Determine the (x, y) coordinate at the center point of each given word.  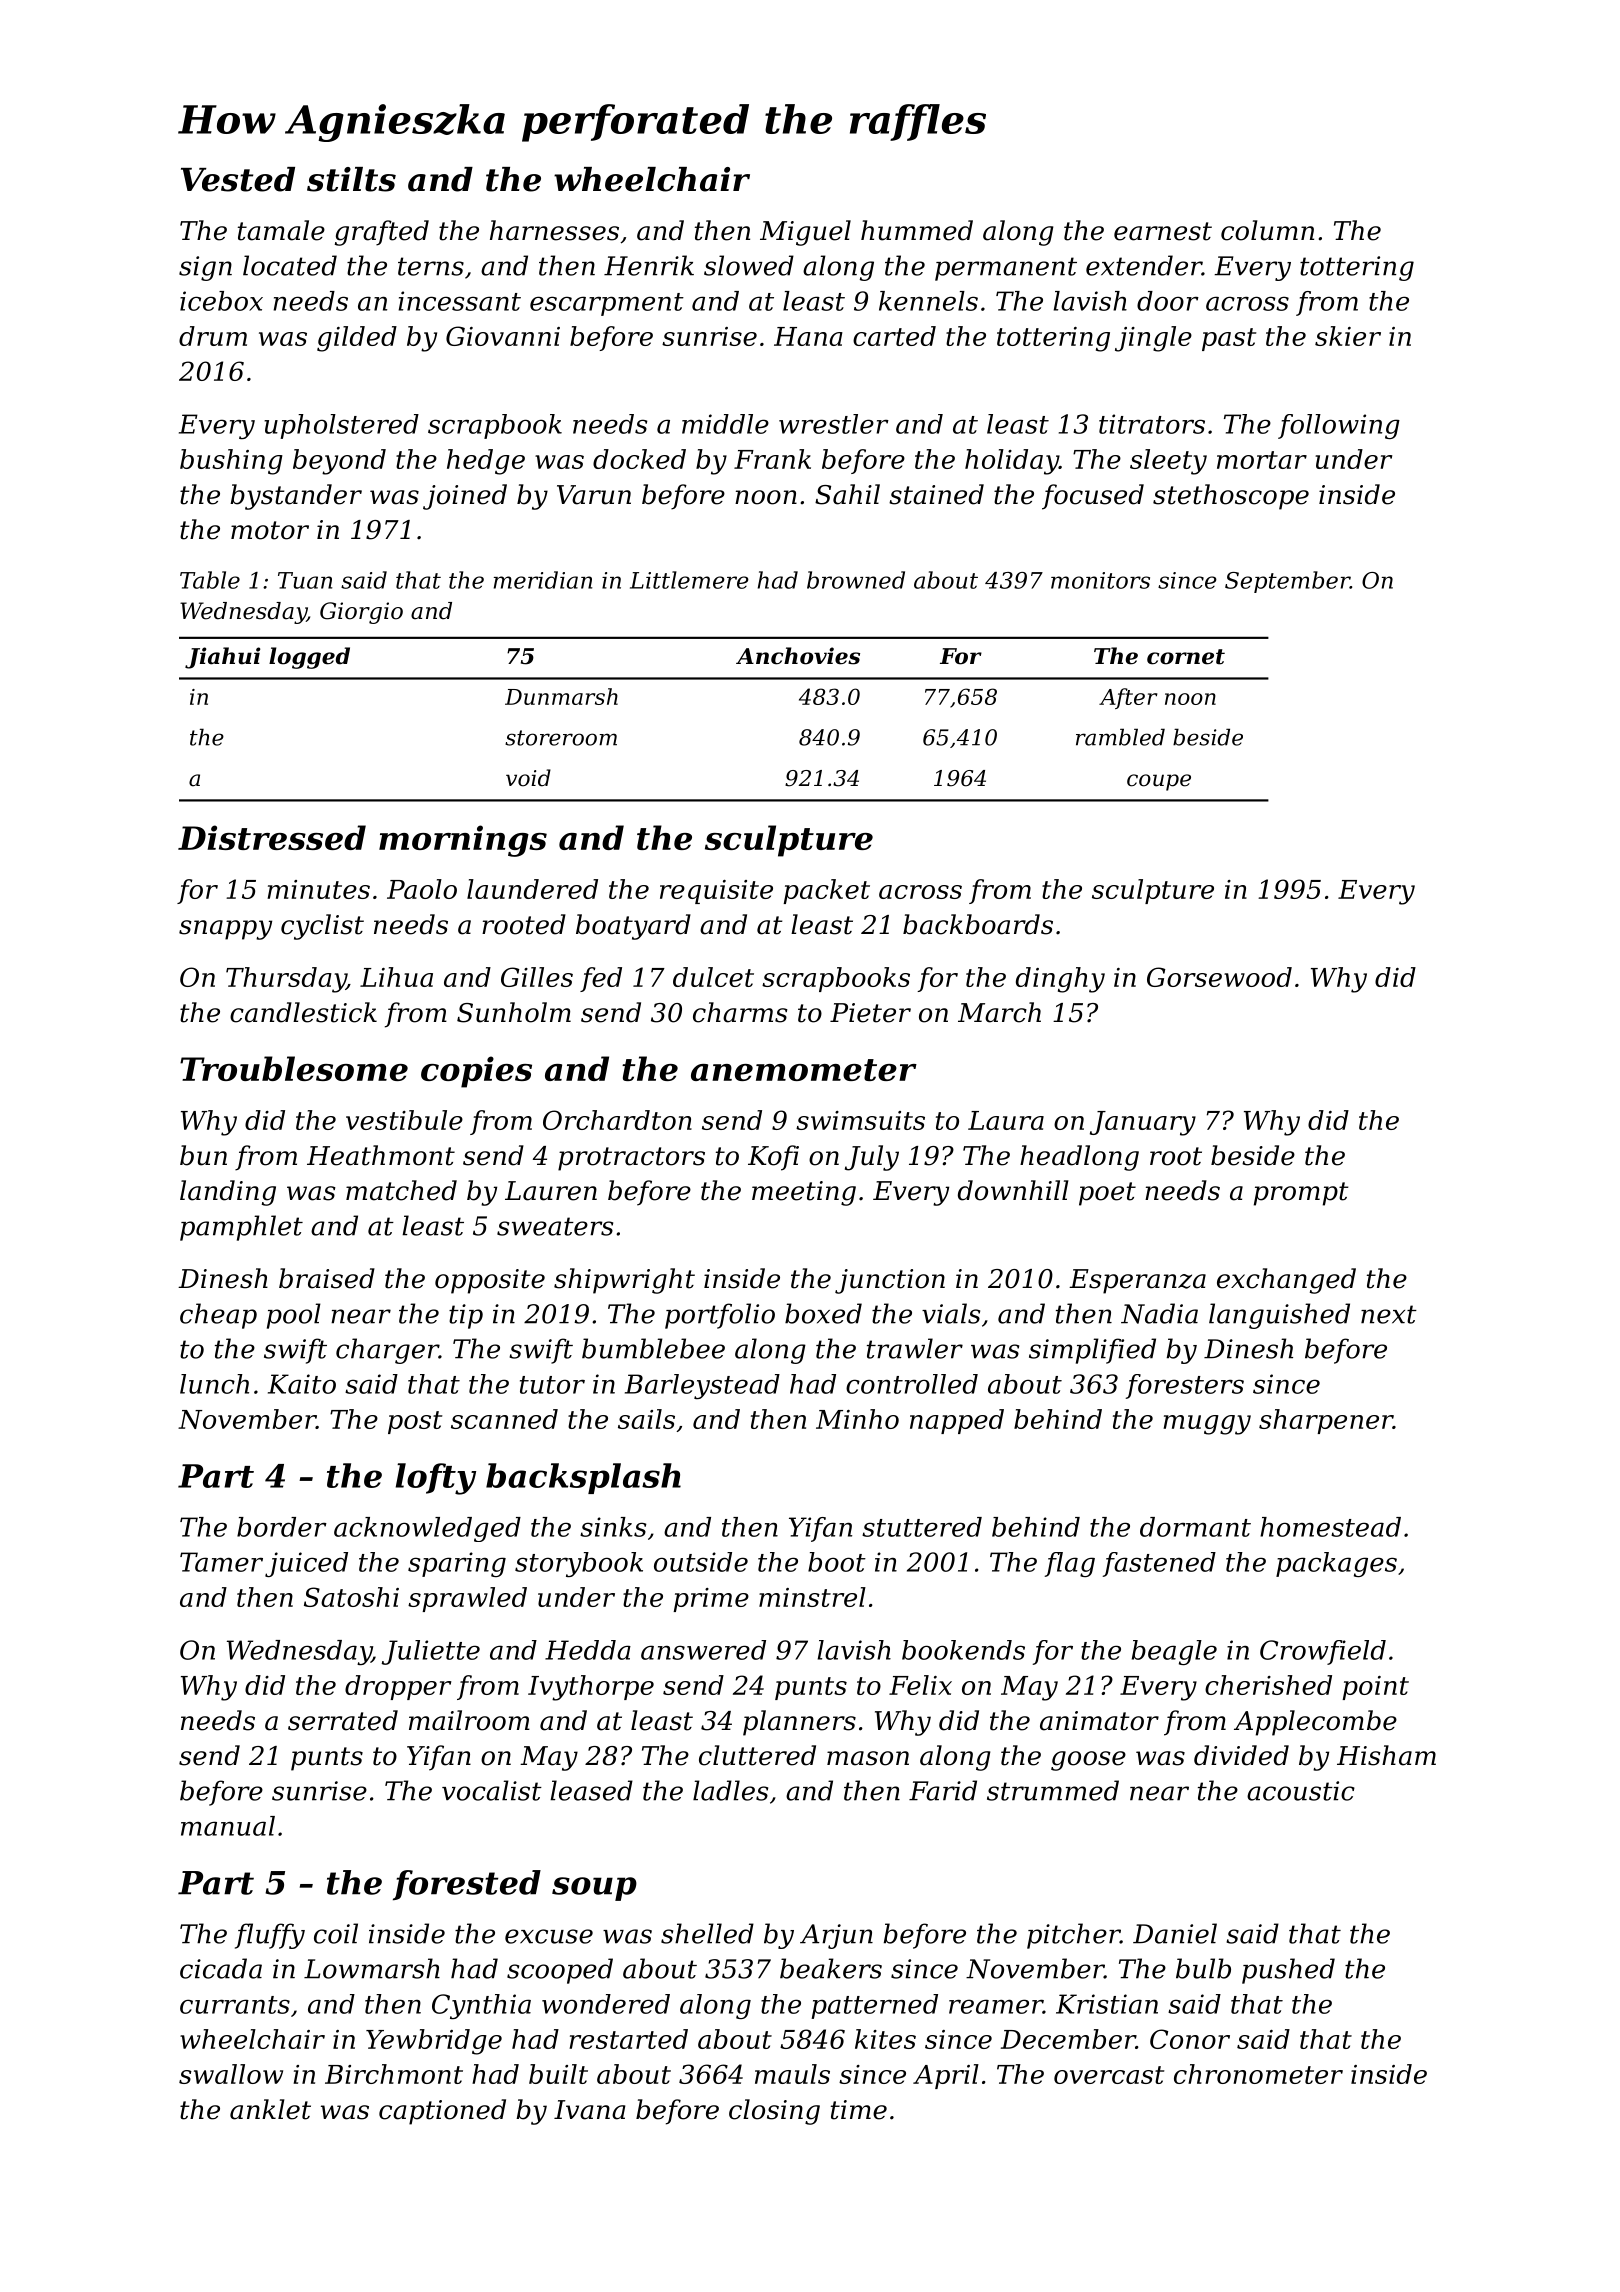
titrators (1152, 424)
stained (936, 494)
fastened (1159, 1564)
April (946, 2076)
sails (646, 1419)
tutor (552, 1385)
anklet (270, 2109)
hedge (486, 462)
